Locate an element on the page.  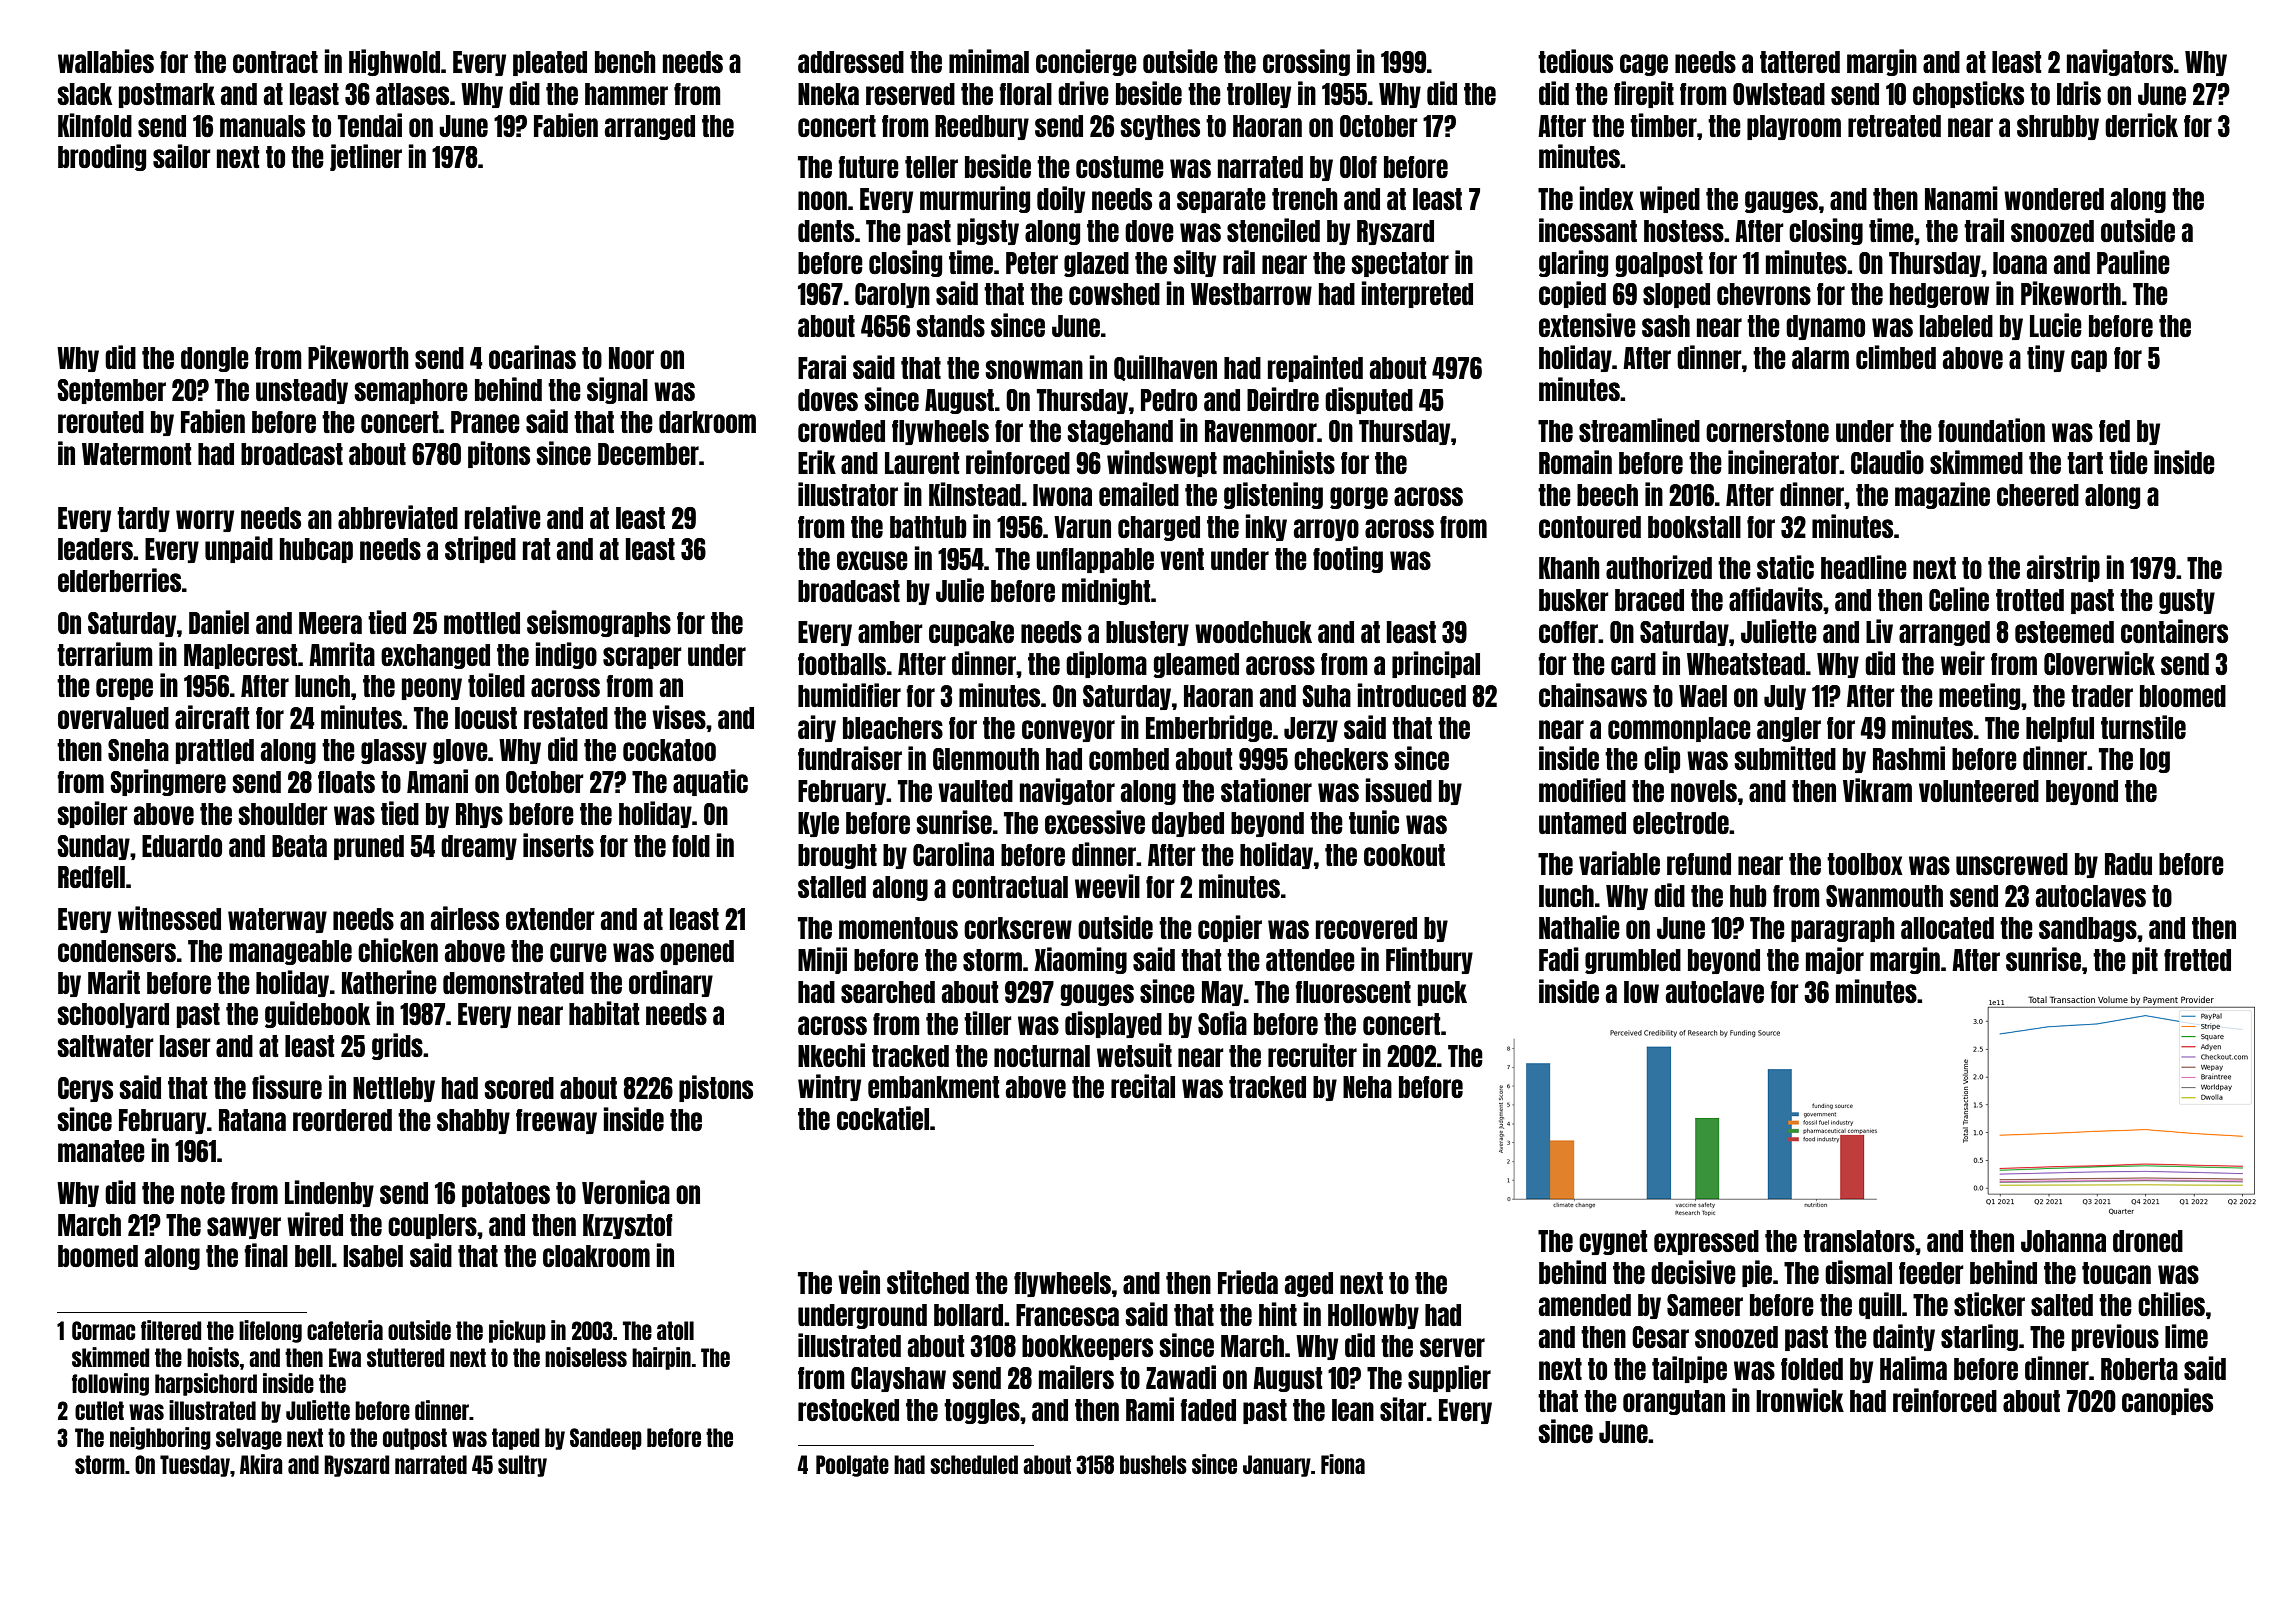
noon is located at coordinates (822, 200).
